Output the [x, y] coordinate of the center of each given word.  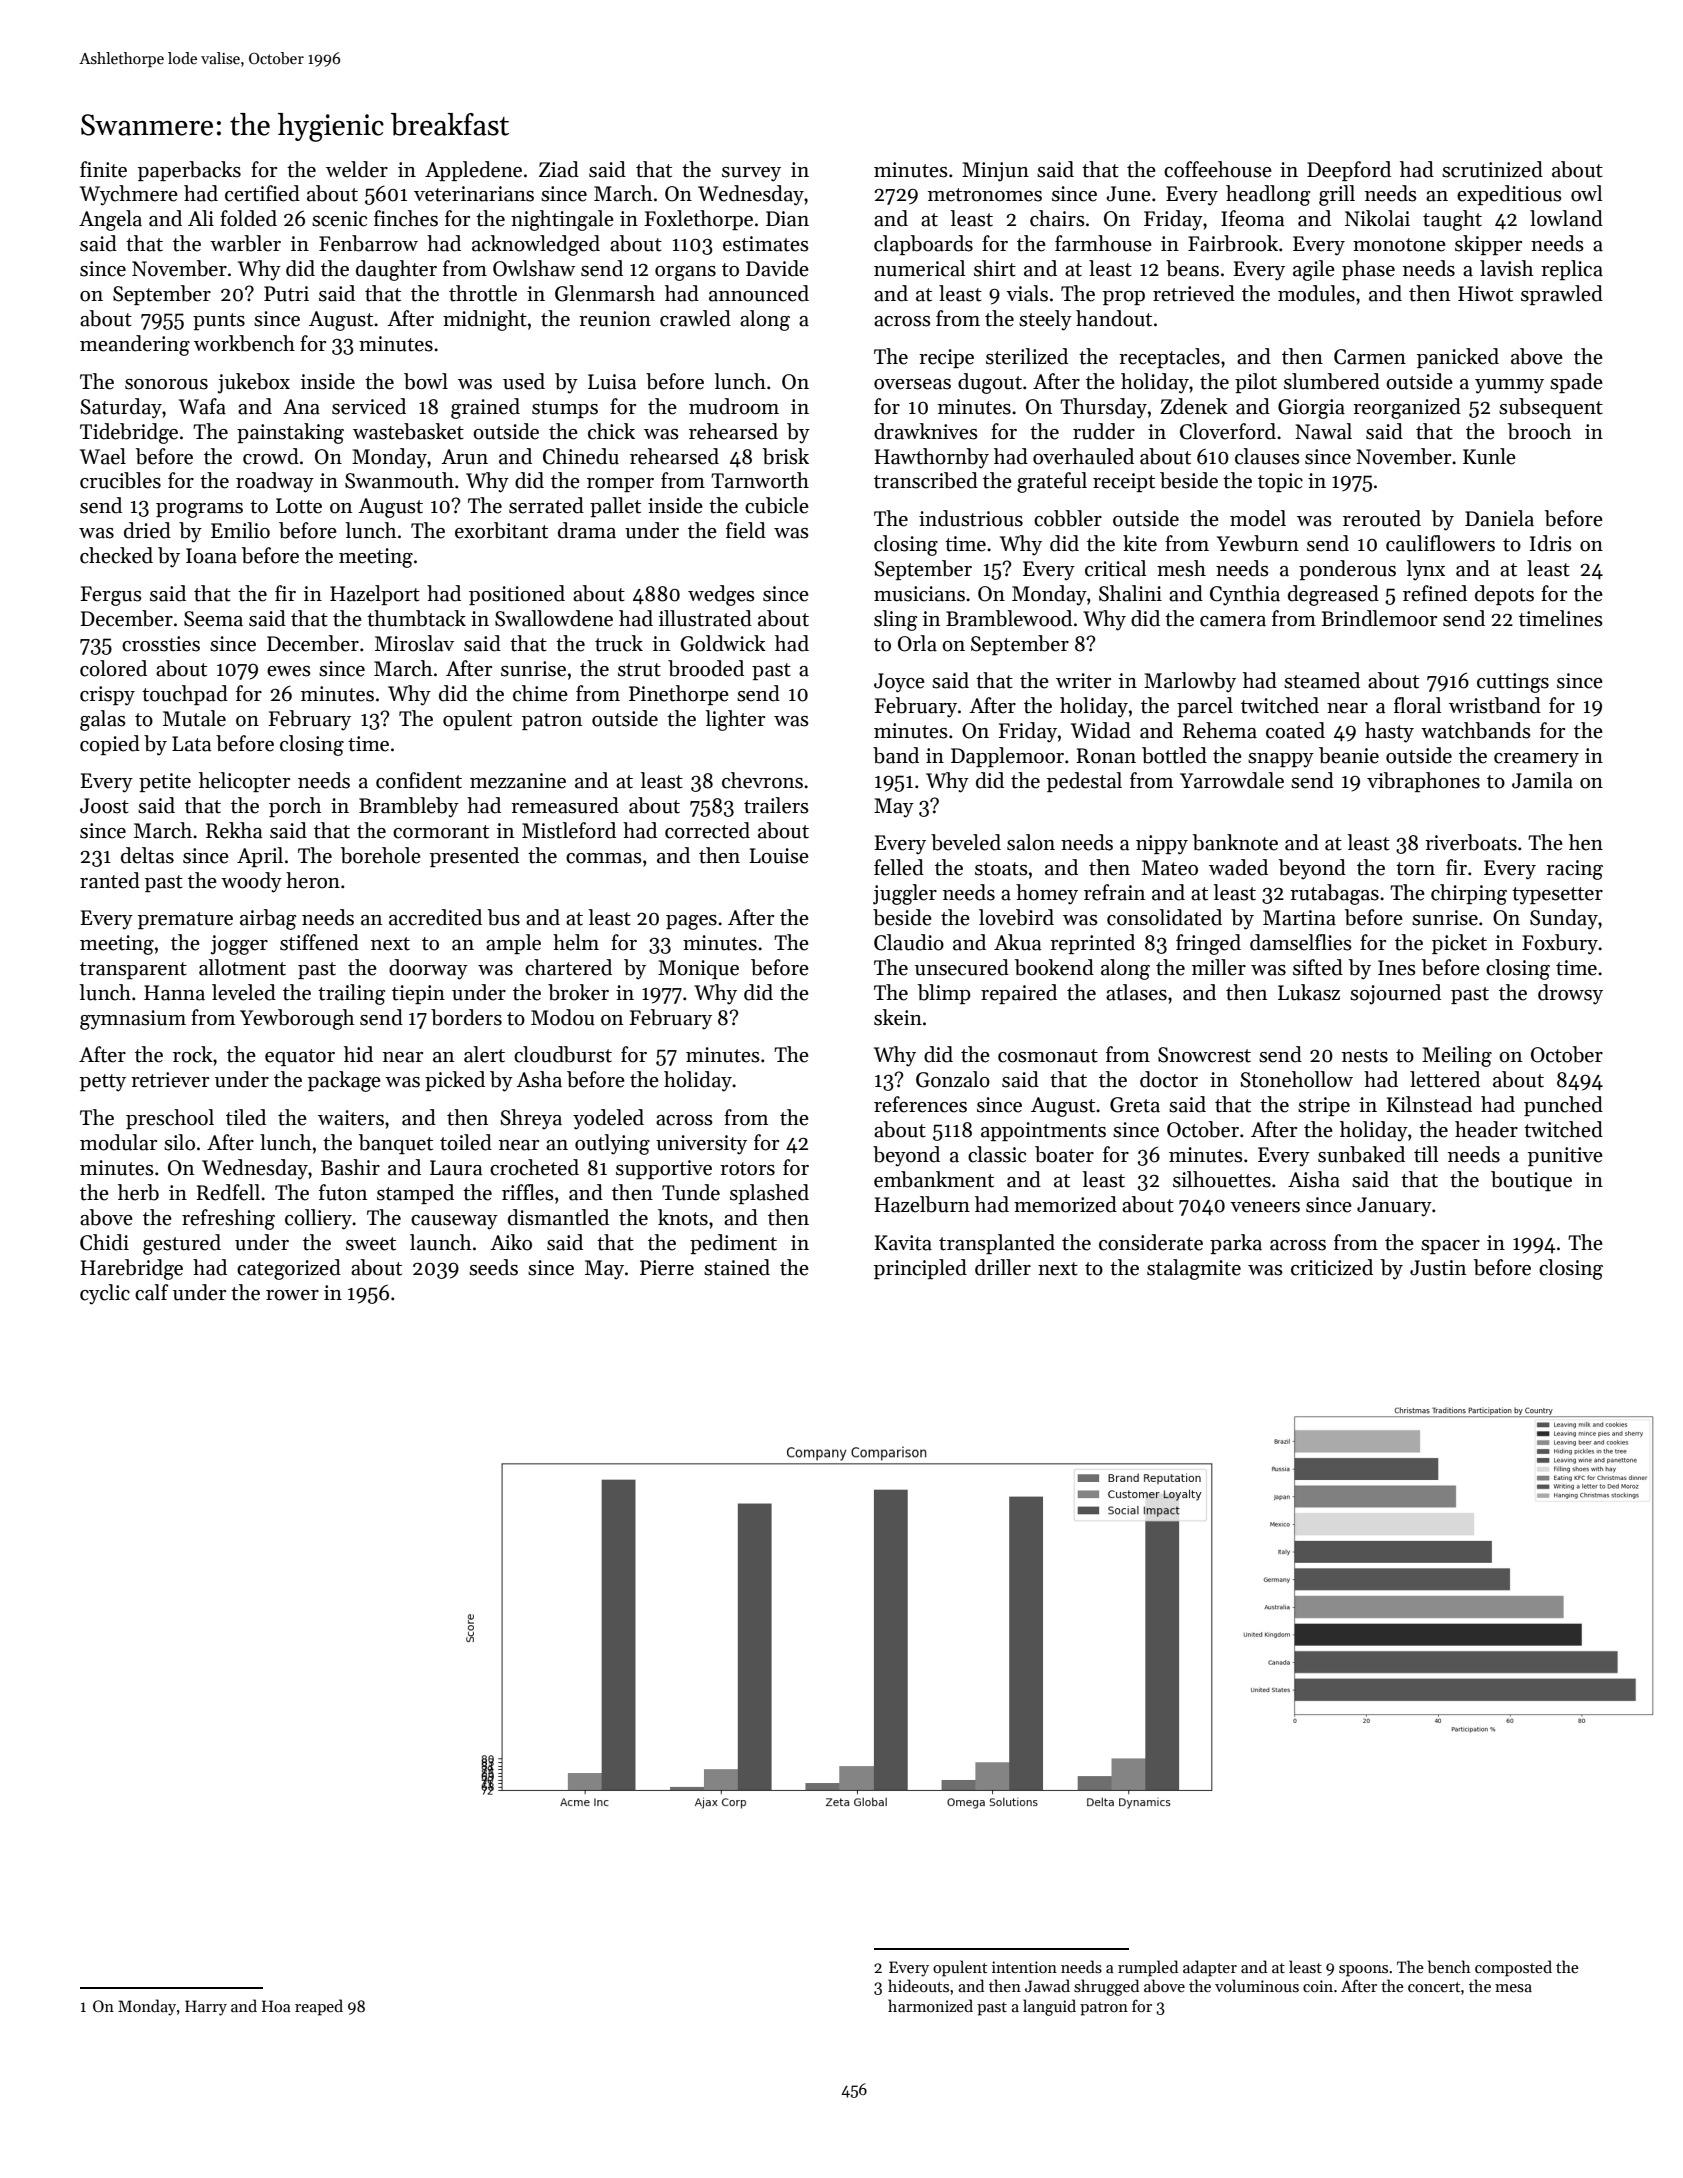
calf [152, 1292]
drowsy [1570, 994]
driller [1003, 1267]
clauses [1267, 456]
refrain [1114, 892]
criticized [1332, 1267]
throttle [483, 293]
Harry [206, 2008]
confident [419, 780]
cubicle [777, 505]
